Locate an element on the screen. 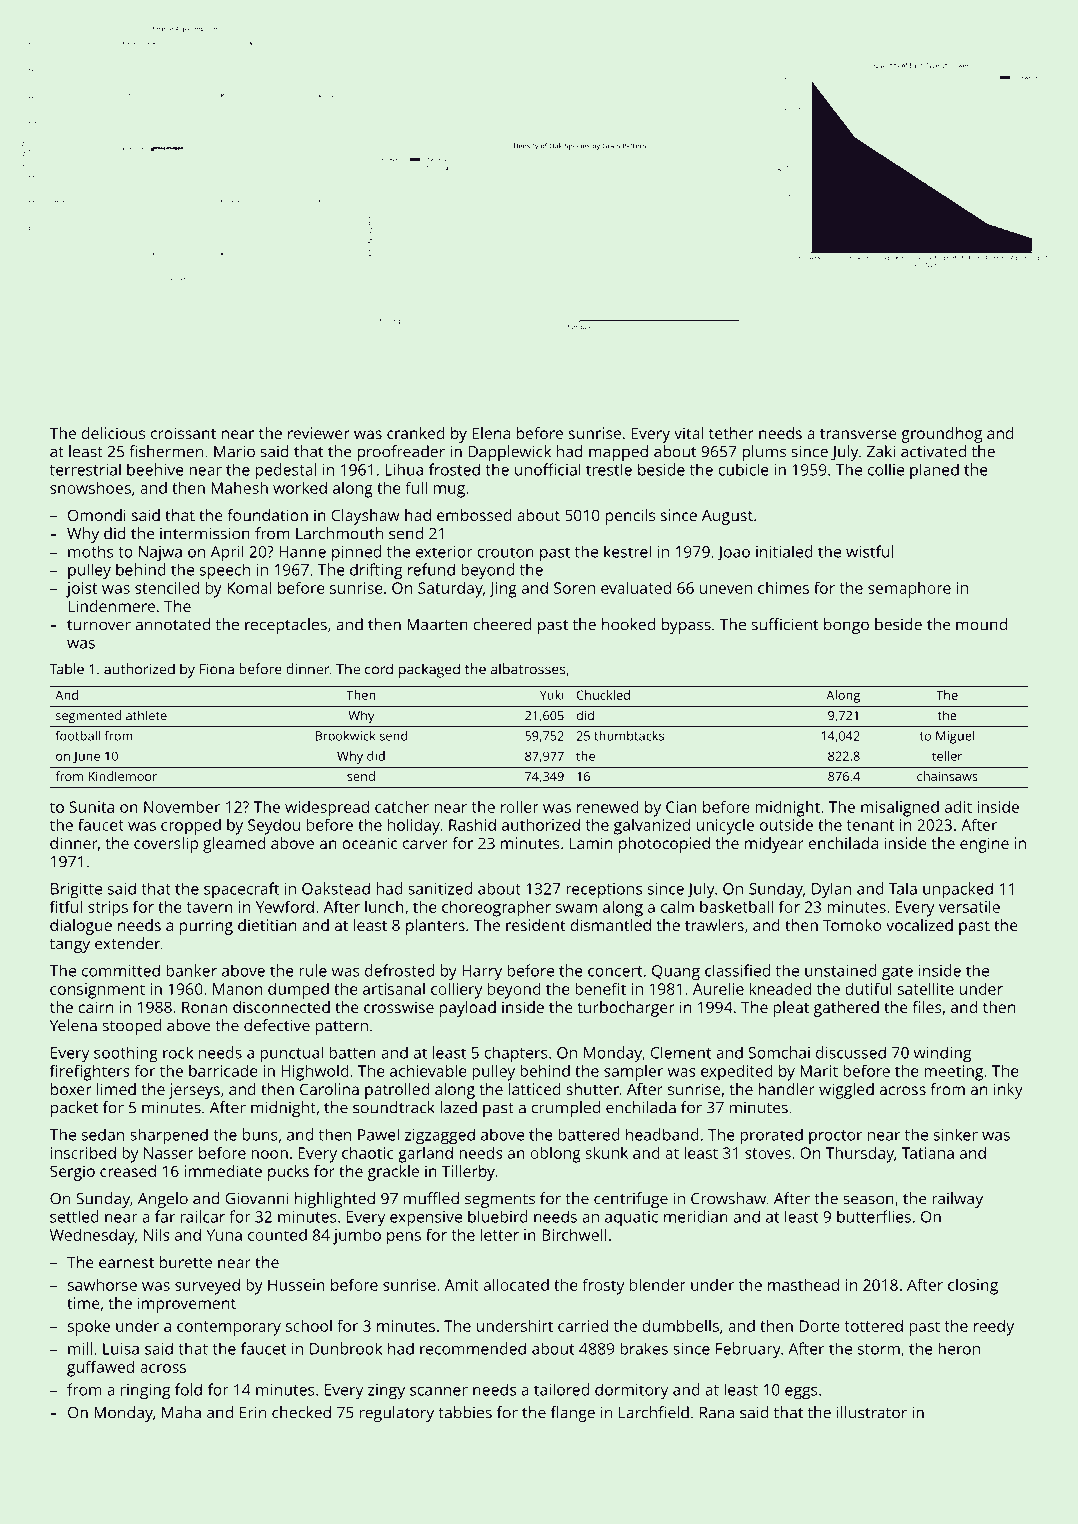  cranked is located at coordinates (416, 433).
